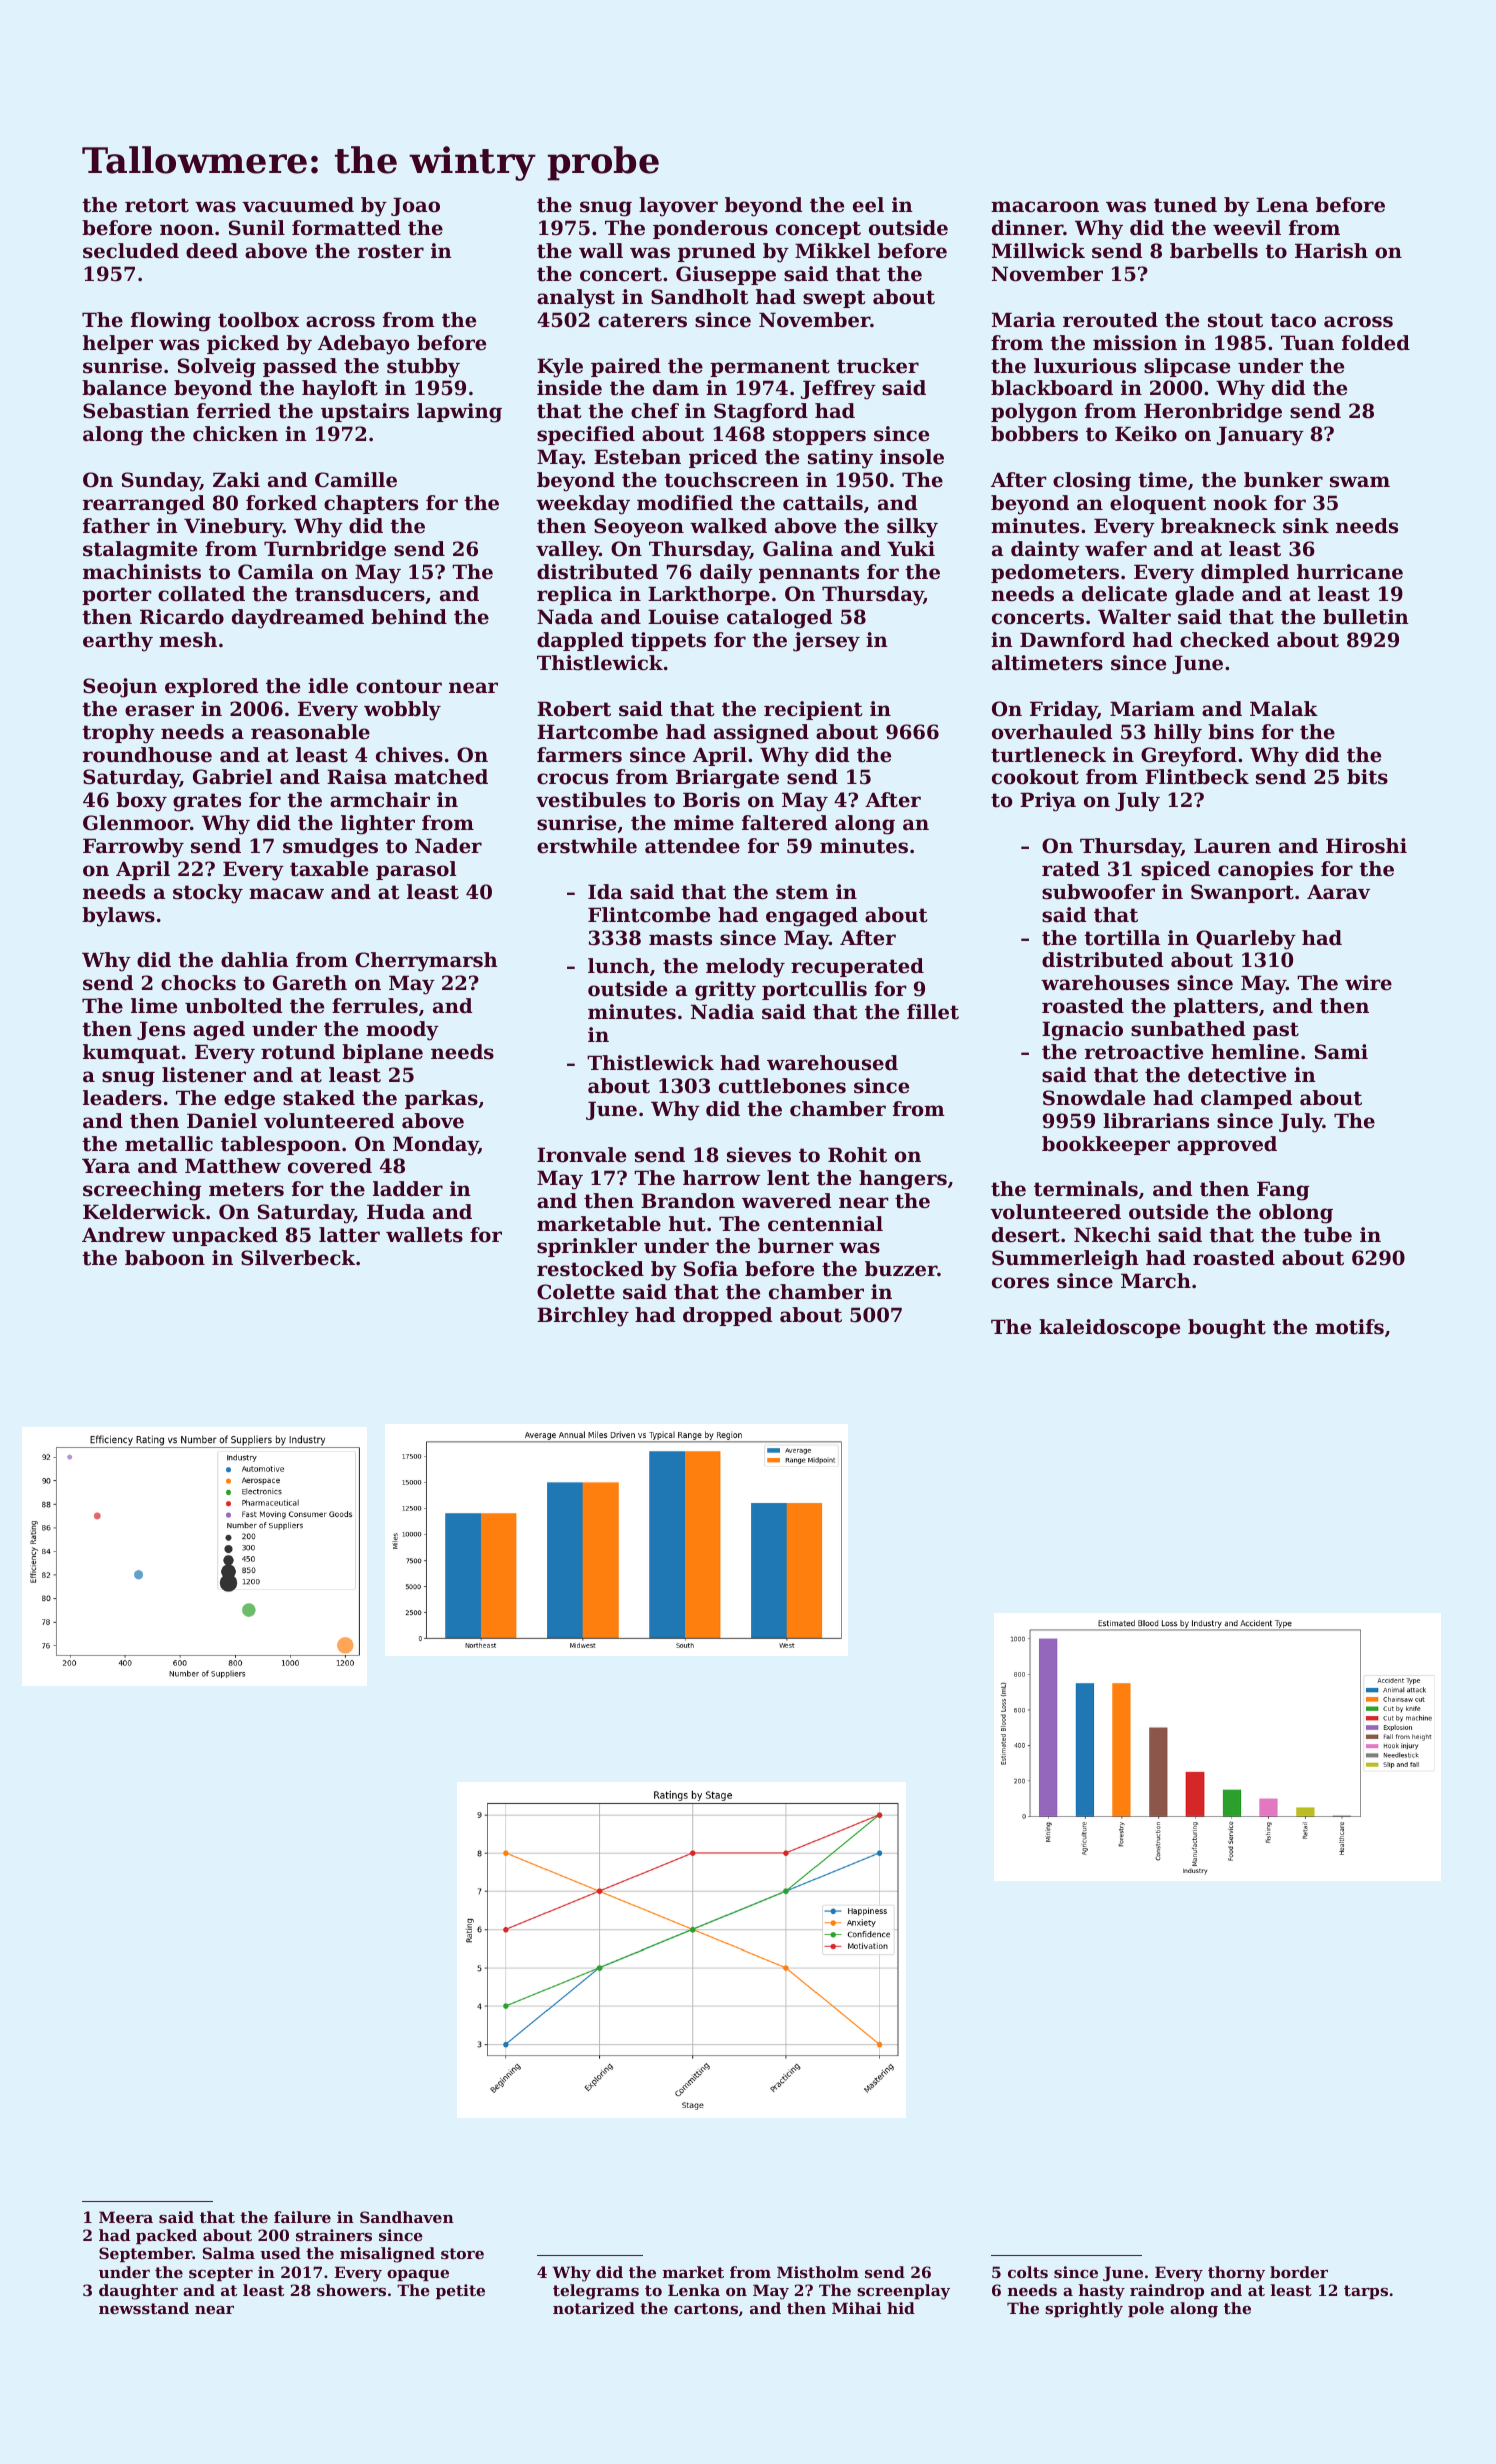 The image size is (1496, 2464). I want to click on tarps, so click(1366, 2292).
